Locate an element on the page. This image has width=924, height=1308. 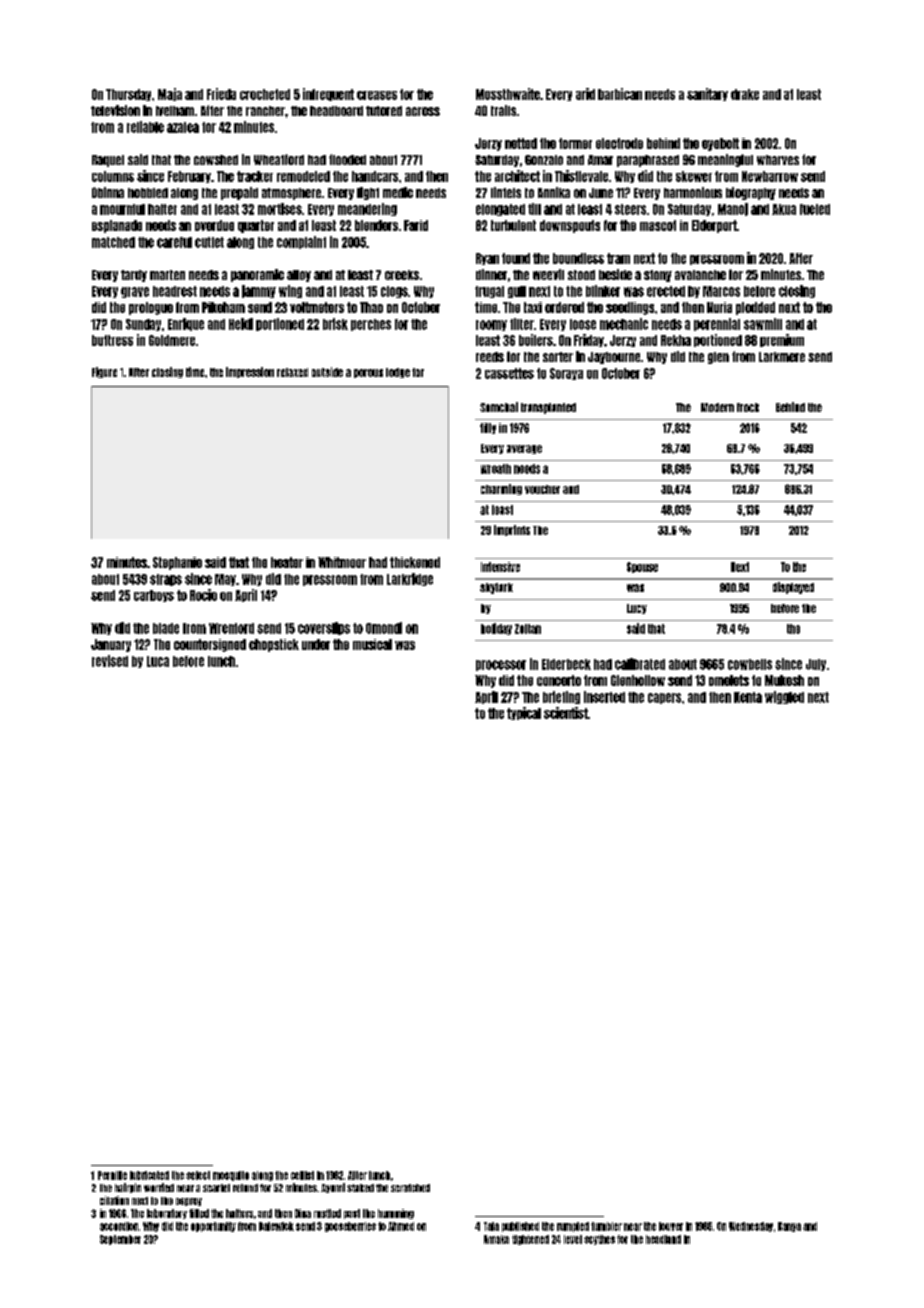
typical is located at coordinates (524, 713).
